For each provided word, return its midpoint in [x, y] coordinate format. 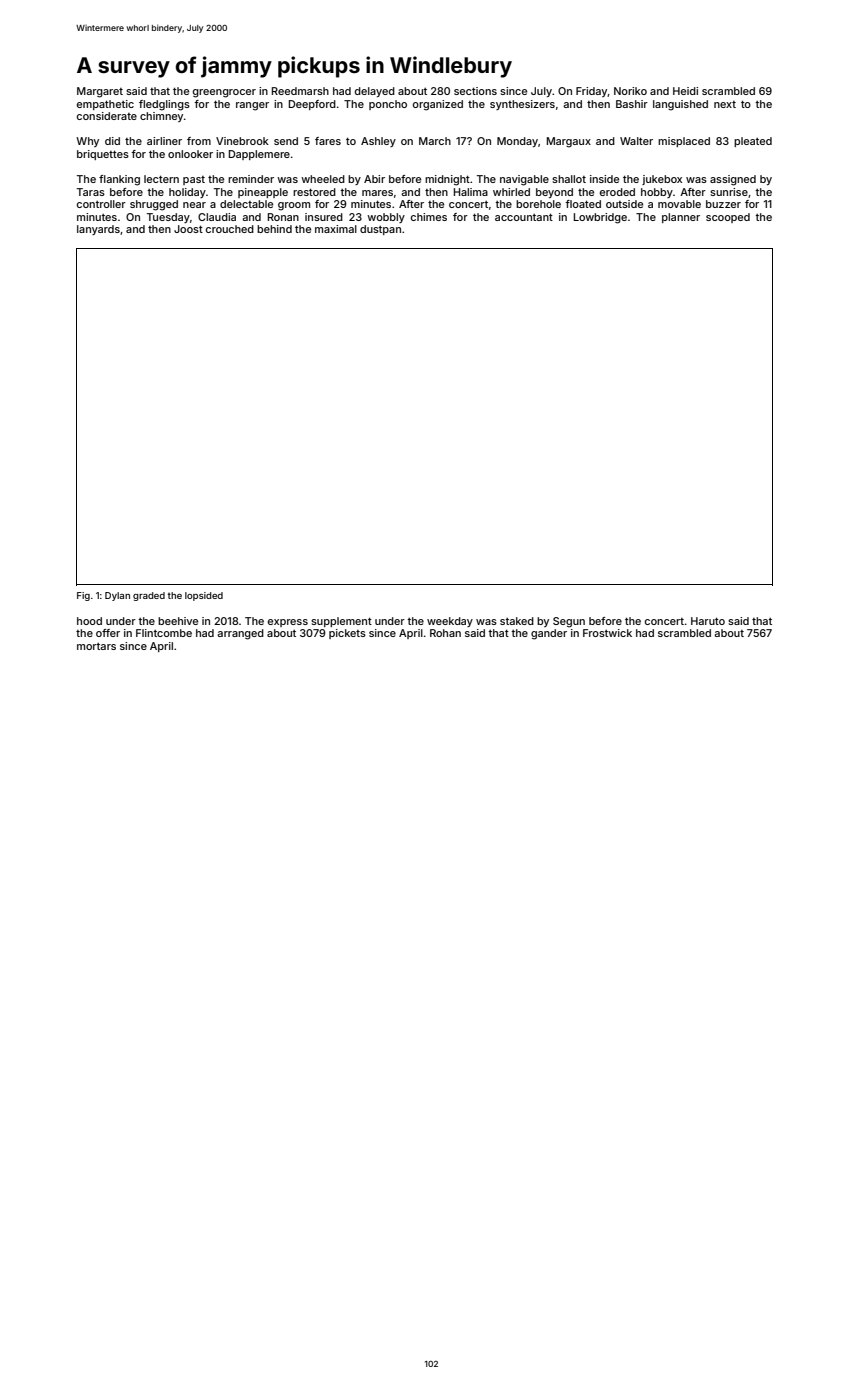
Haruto [708, 621]
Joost [188, 229]
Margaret [100, 92]
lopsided [204, 596]
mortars [96, 646]
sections [475, 91]
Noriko [630, 91]
